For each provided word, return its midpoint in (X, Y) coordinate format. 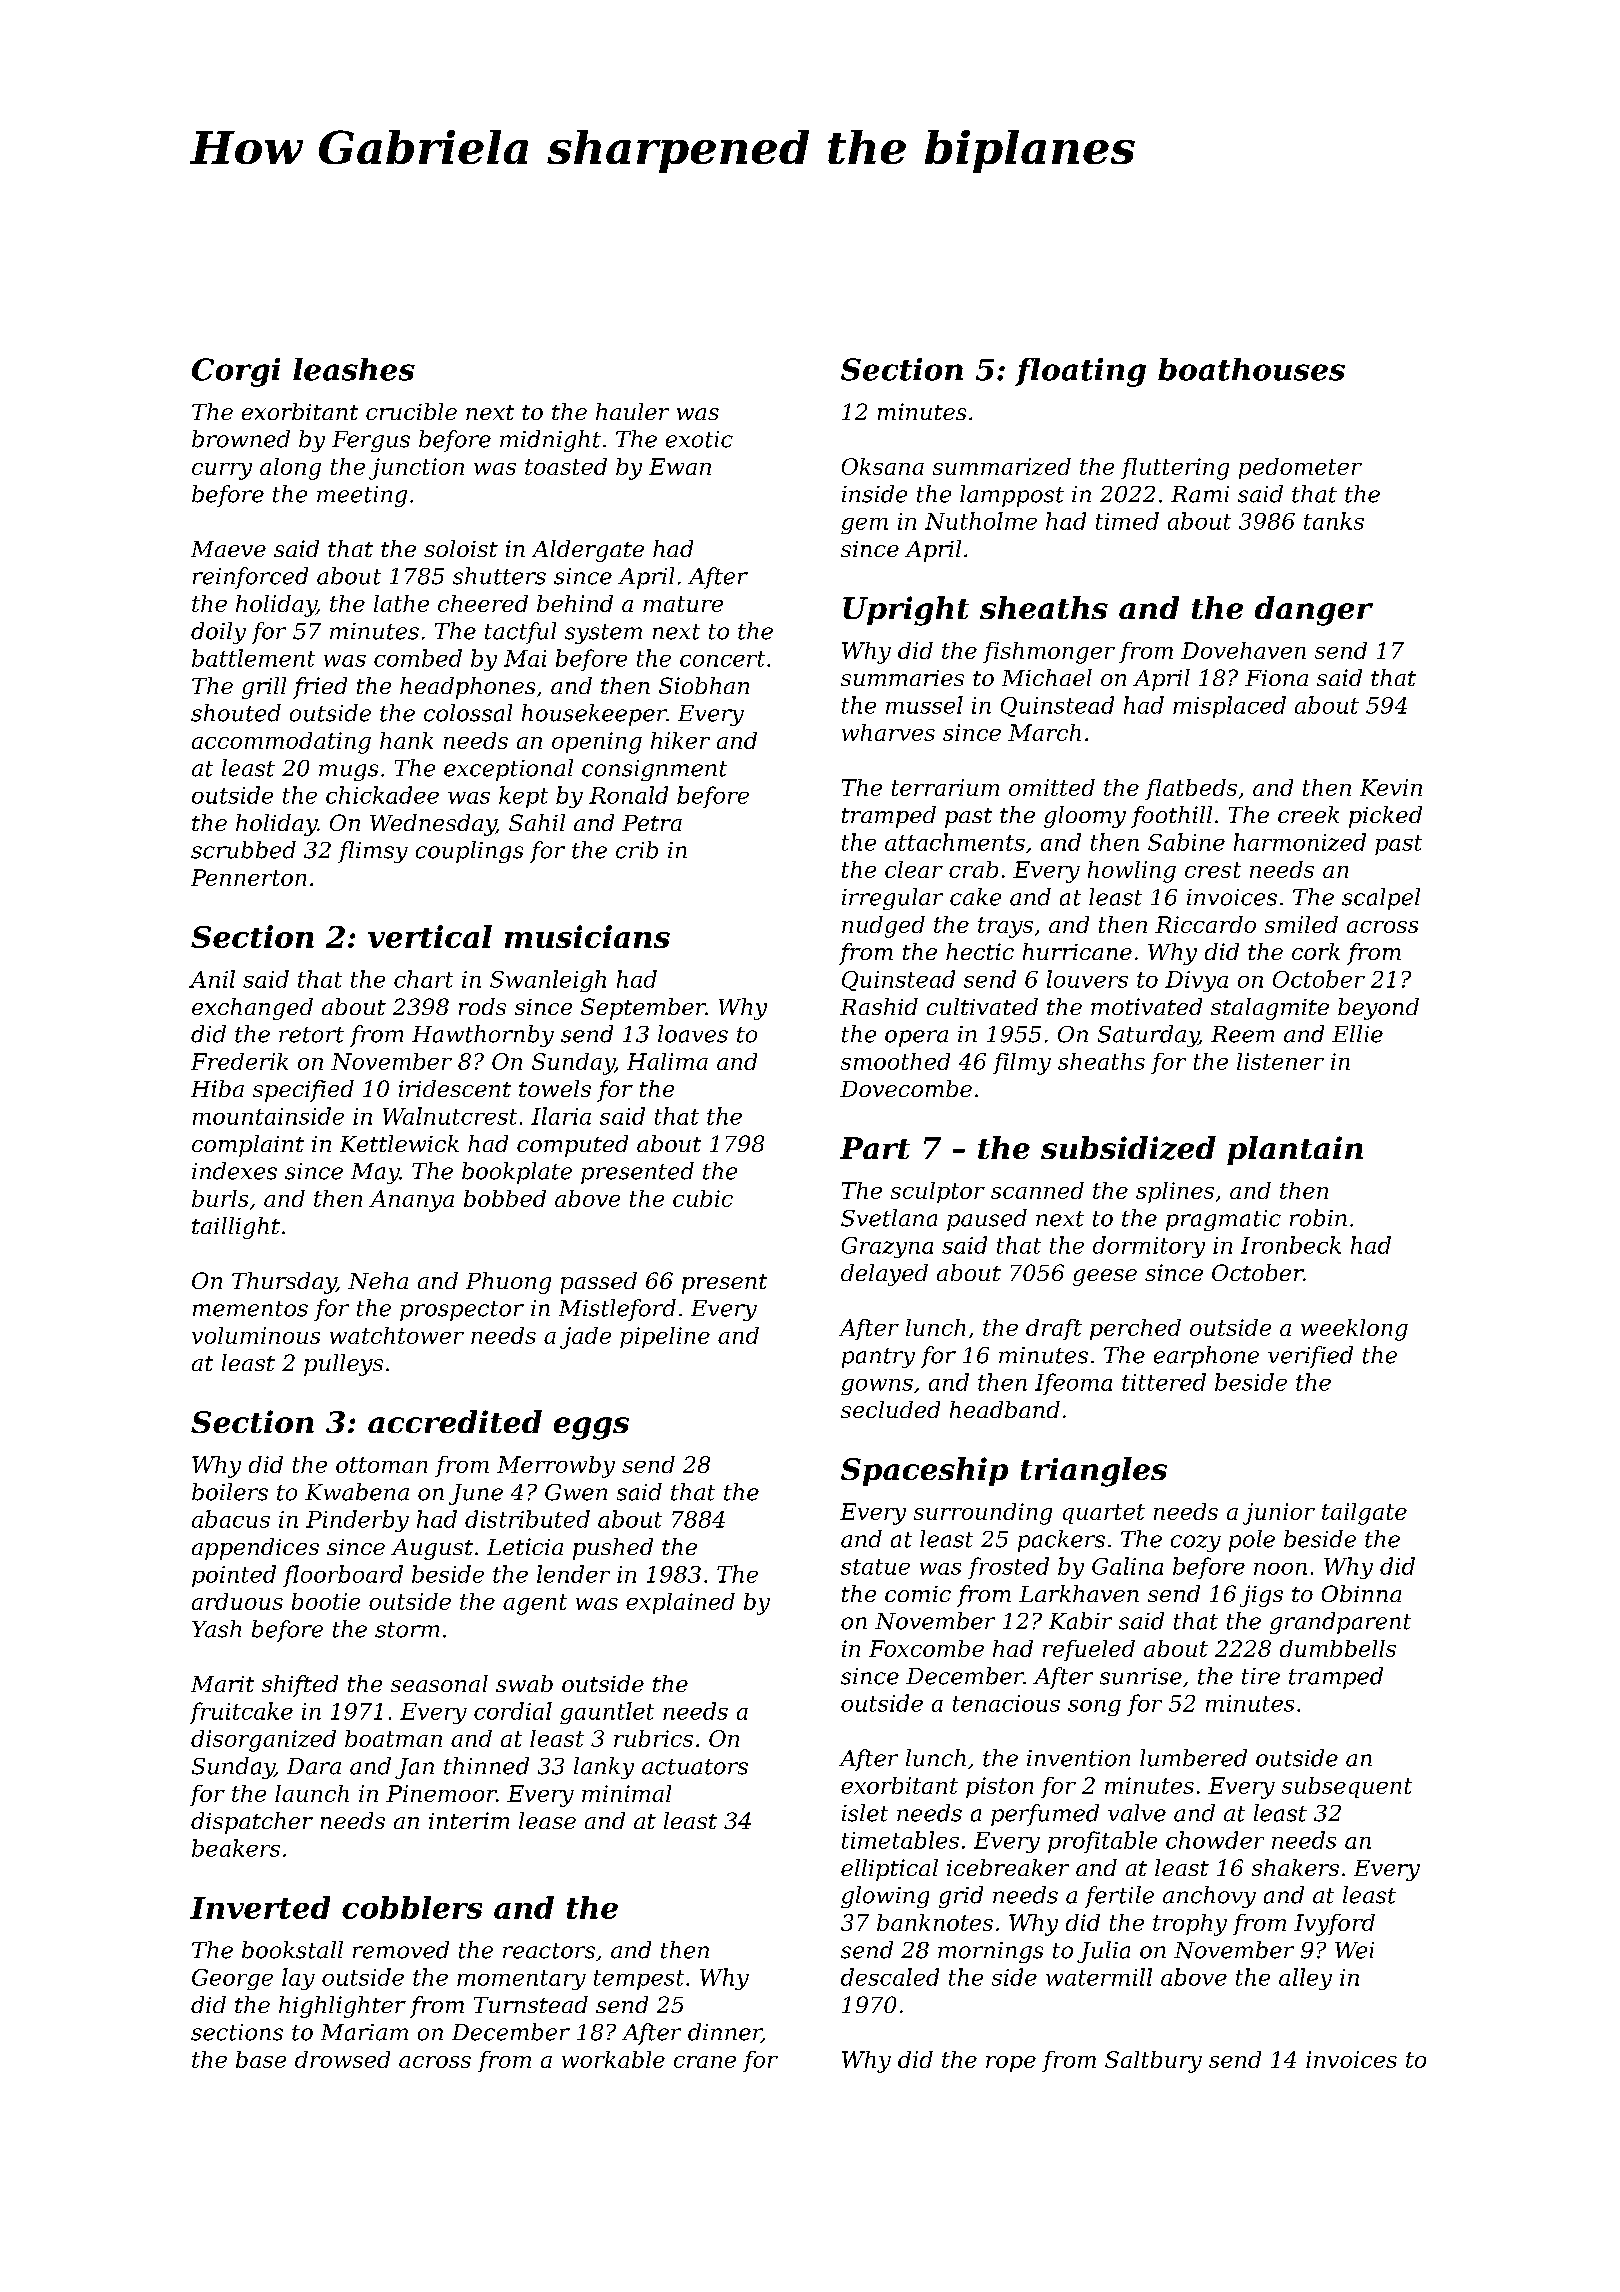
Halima (667, 1061)
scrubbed (243, 850)
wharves (888, 732)
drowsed (342, 2059)
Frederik (239, 1061)
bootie (326, 1601)
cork (1316, 951)
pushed (613, 1549)
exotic (699, 439)
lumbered (1193, 1758)
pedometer (1300, 468)
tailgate (1364, 1514)
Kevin (1391, 787)
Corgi (236, 372)
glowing (885, 1897)
